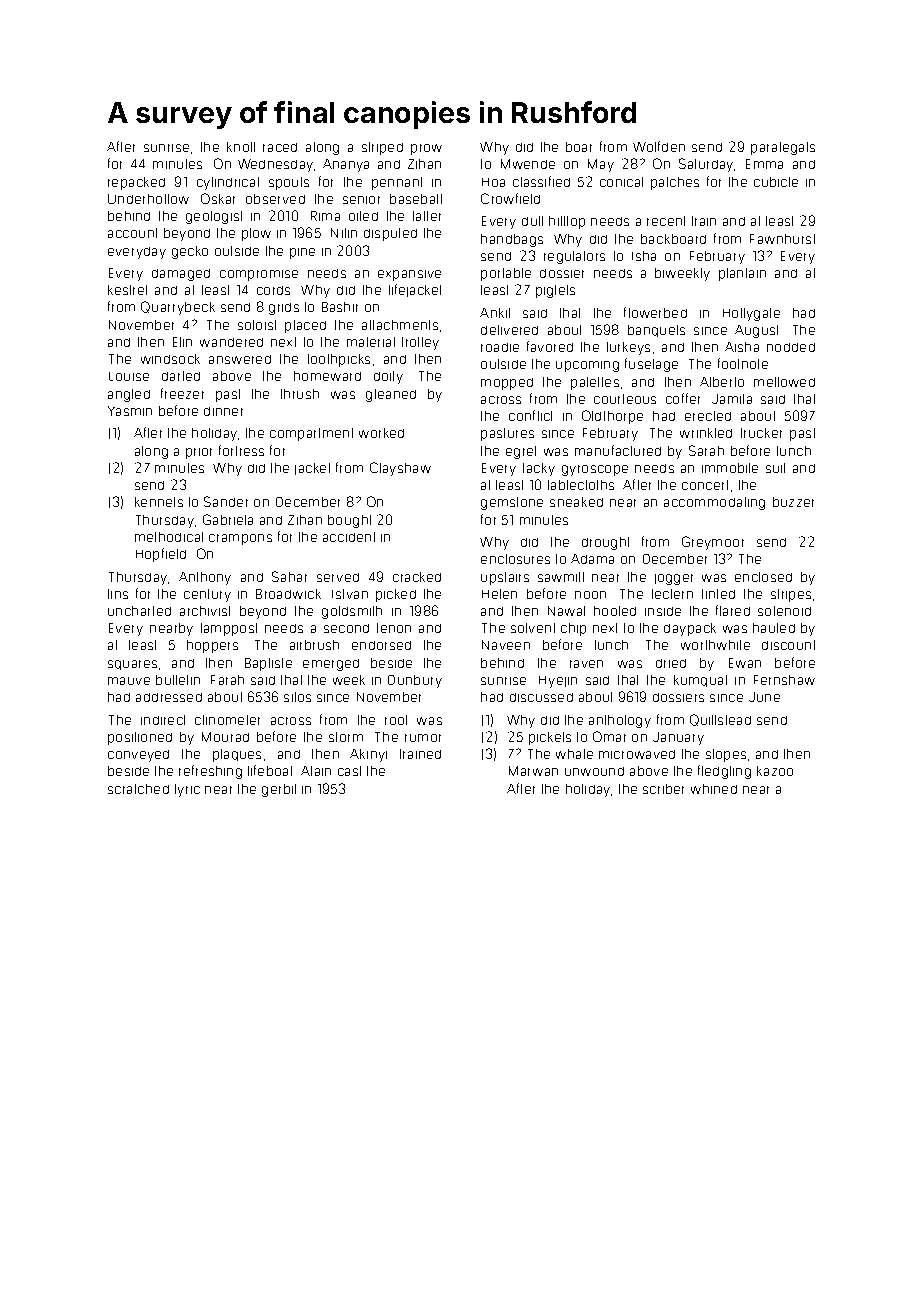  What do you see at coordinates (659, 146) in the document?
I see `Wolfden` at bounding box center [659, 146].
